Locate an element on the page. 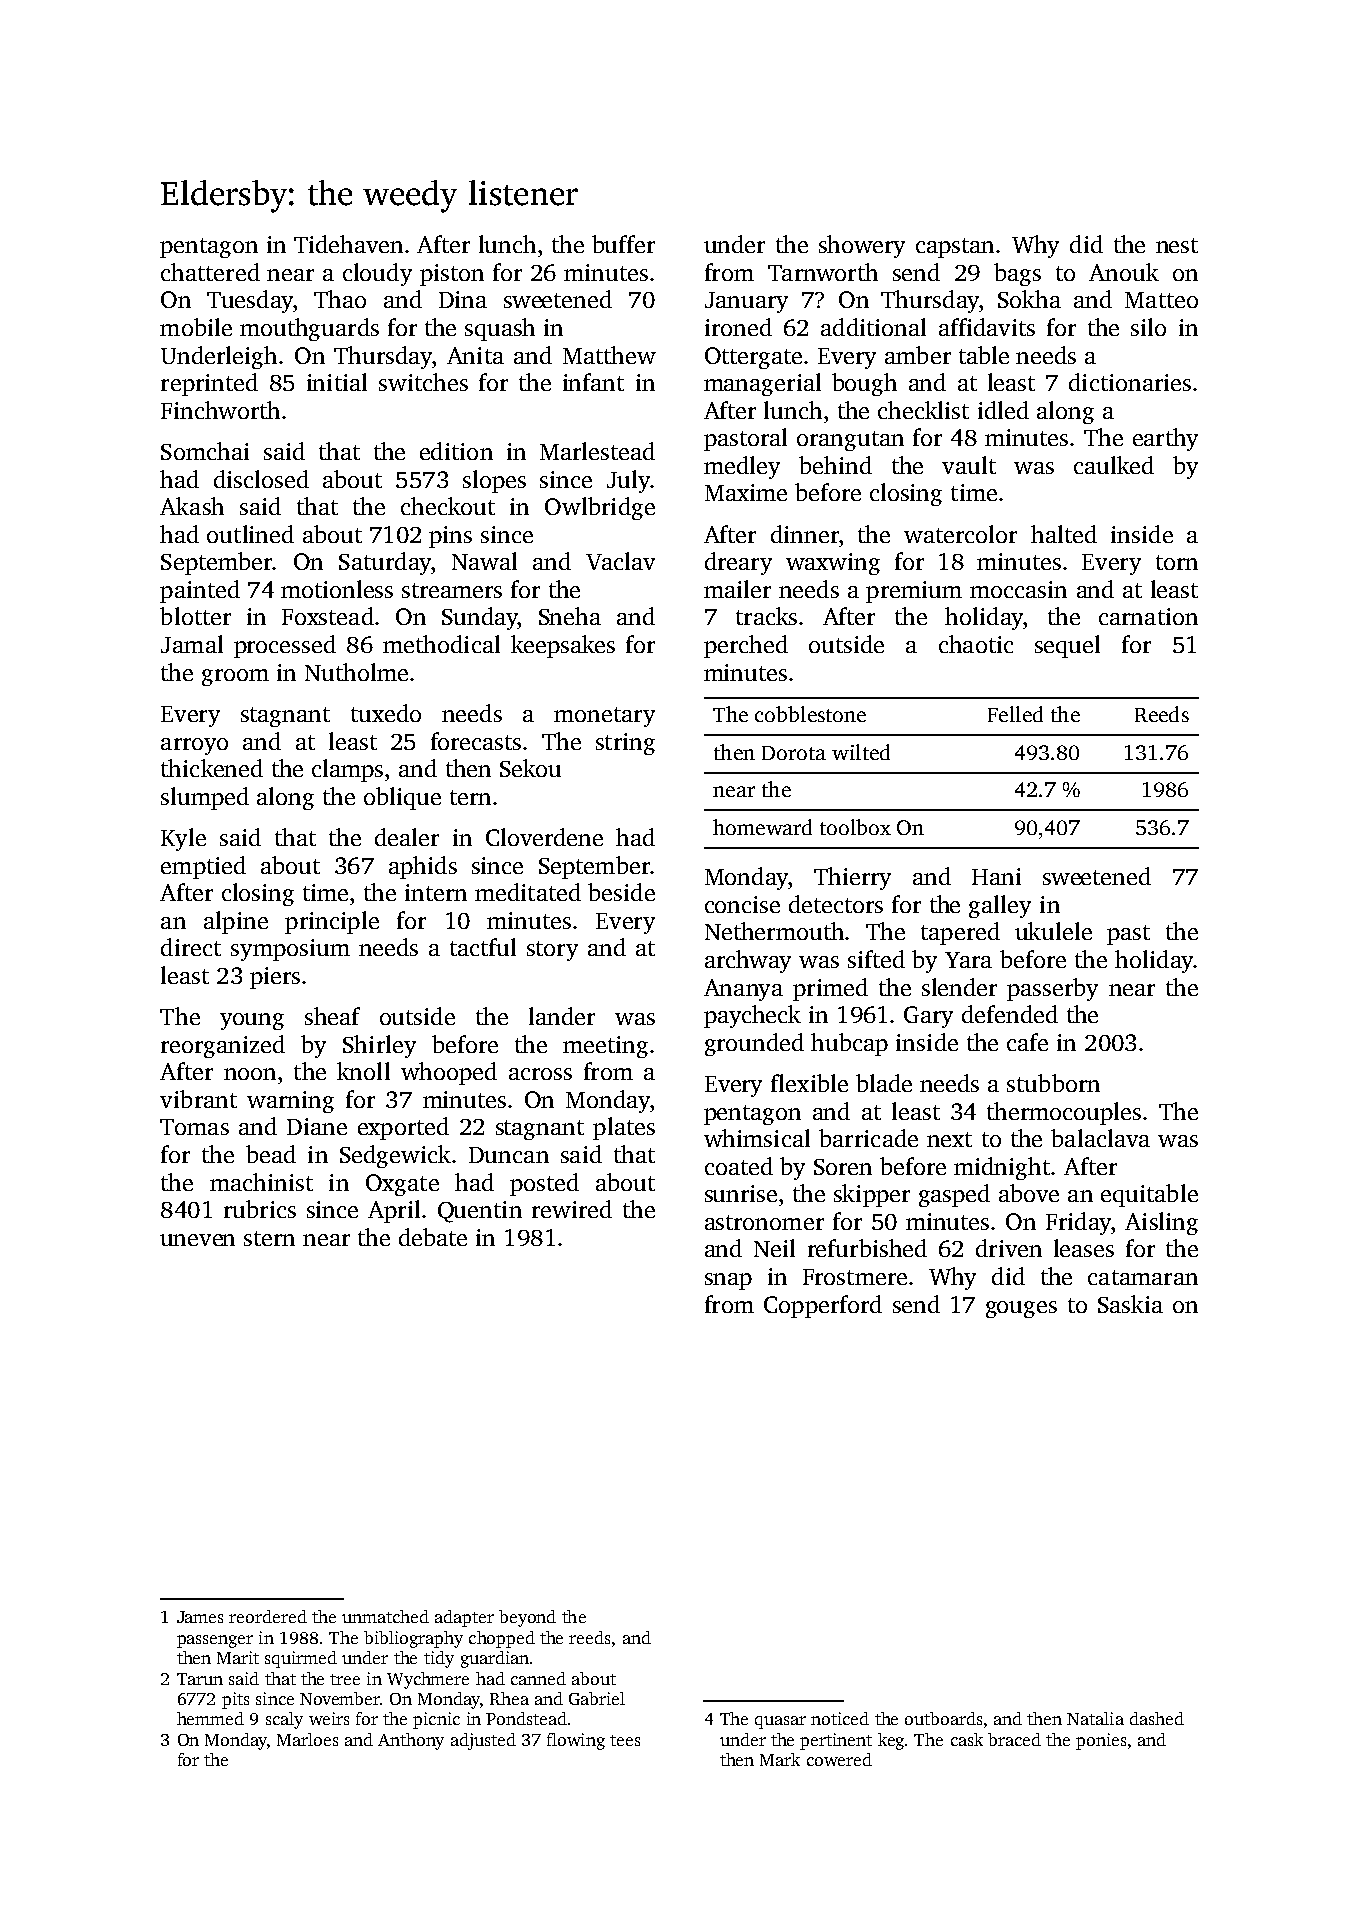  adapter is located at coordinates (464, 1618).
